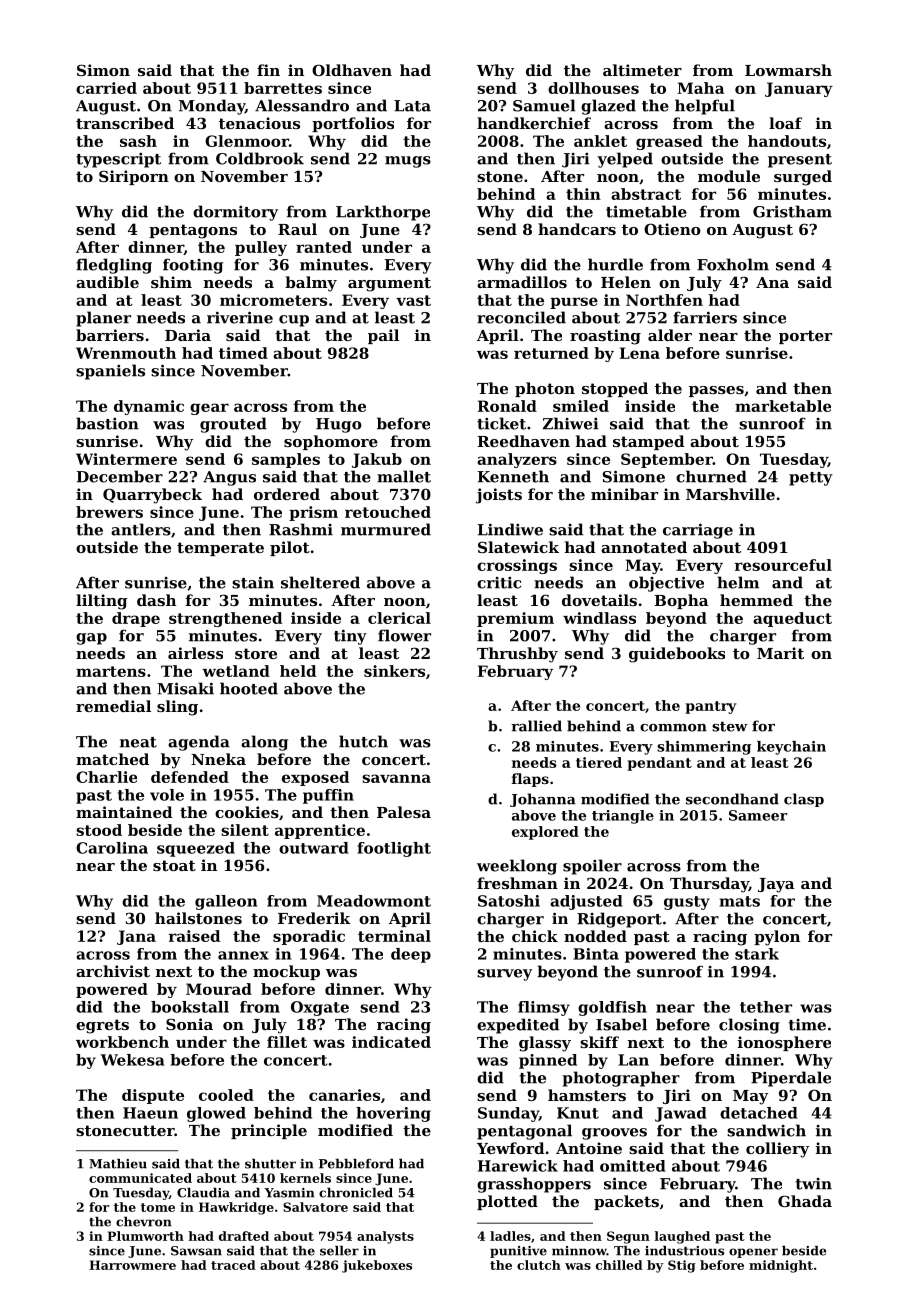 Image resolution: width=908 pixels, height=1316 pixels. Describe the element at coordinates (113, 706) in the screenshot. I see `remedial` at that location.
